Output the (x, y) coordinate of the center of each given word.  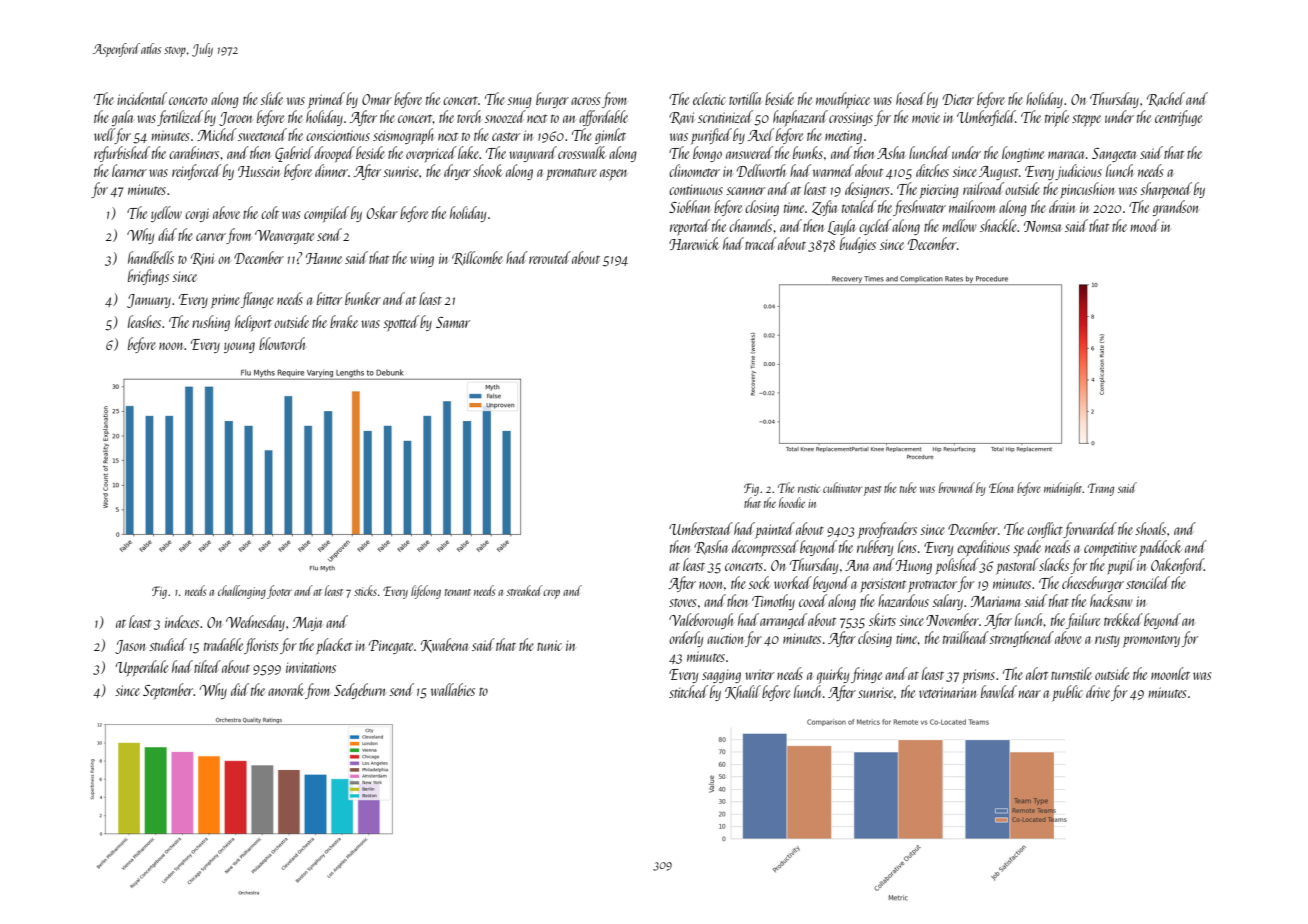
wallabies (453, 689)
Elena (1001, 487)
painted (775, 530)
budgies (858, 245)
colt (270, 212)
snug (519, 102)
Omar (377, 99)
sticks (365, 590)
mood (1145, 225)
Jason (130, 647)
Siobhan (690, 206)
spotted (401, 323)
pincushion (1087, 190)
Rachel (1166, 99)
